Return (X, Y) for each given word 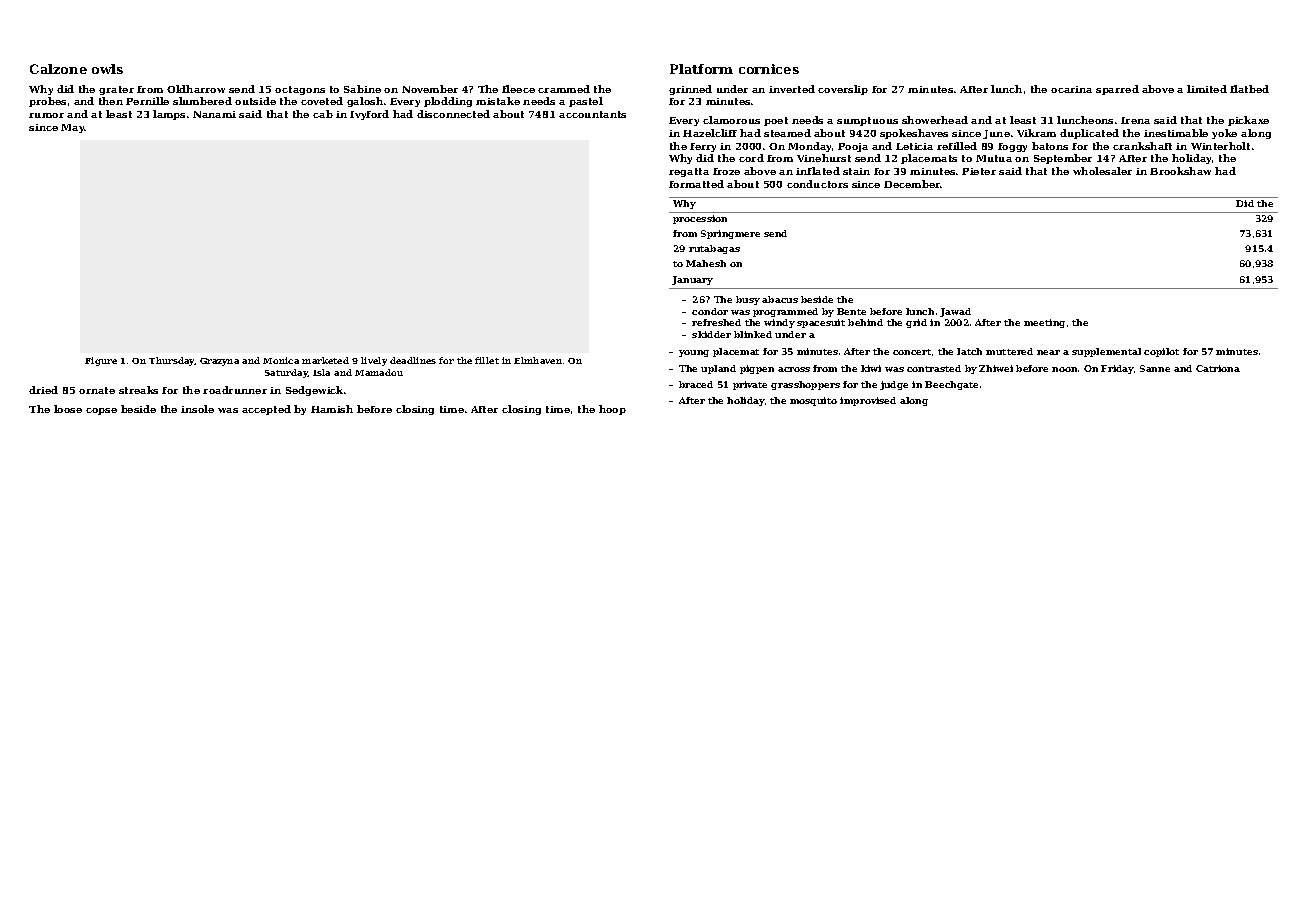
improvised (868, 401)
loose (68, 409)
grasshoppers (805, 385)
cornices (769, 69)
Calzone (58, 69)
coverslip (843, 90)
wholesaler (1102, 171)
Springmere (730, 234)
